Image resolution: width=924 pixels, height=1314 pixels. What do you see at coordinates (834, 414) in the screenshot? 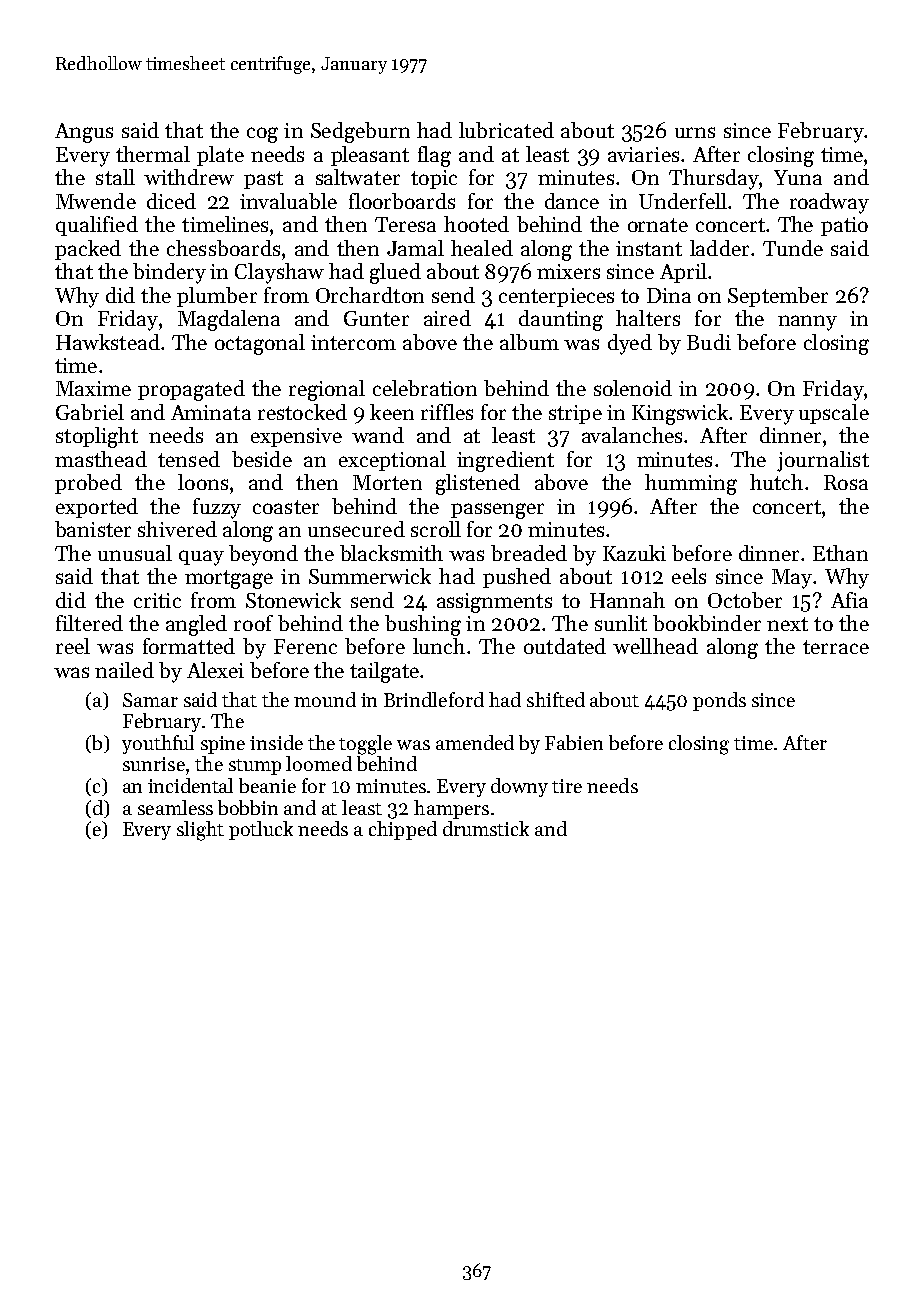
I see `upscale` at bounding box center [834, 414].
